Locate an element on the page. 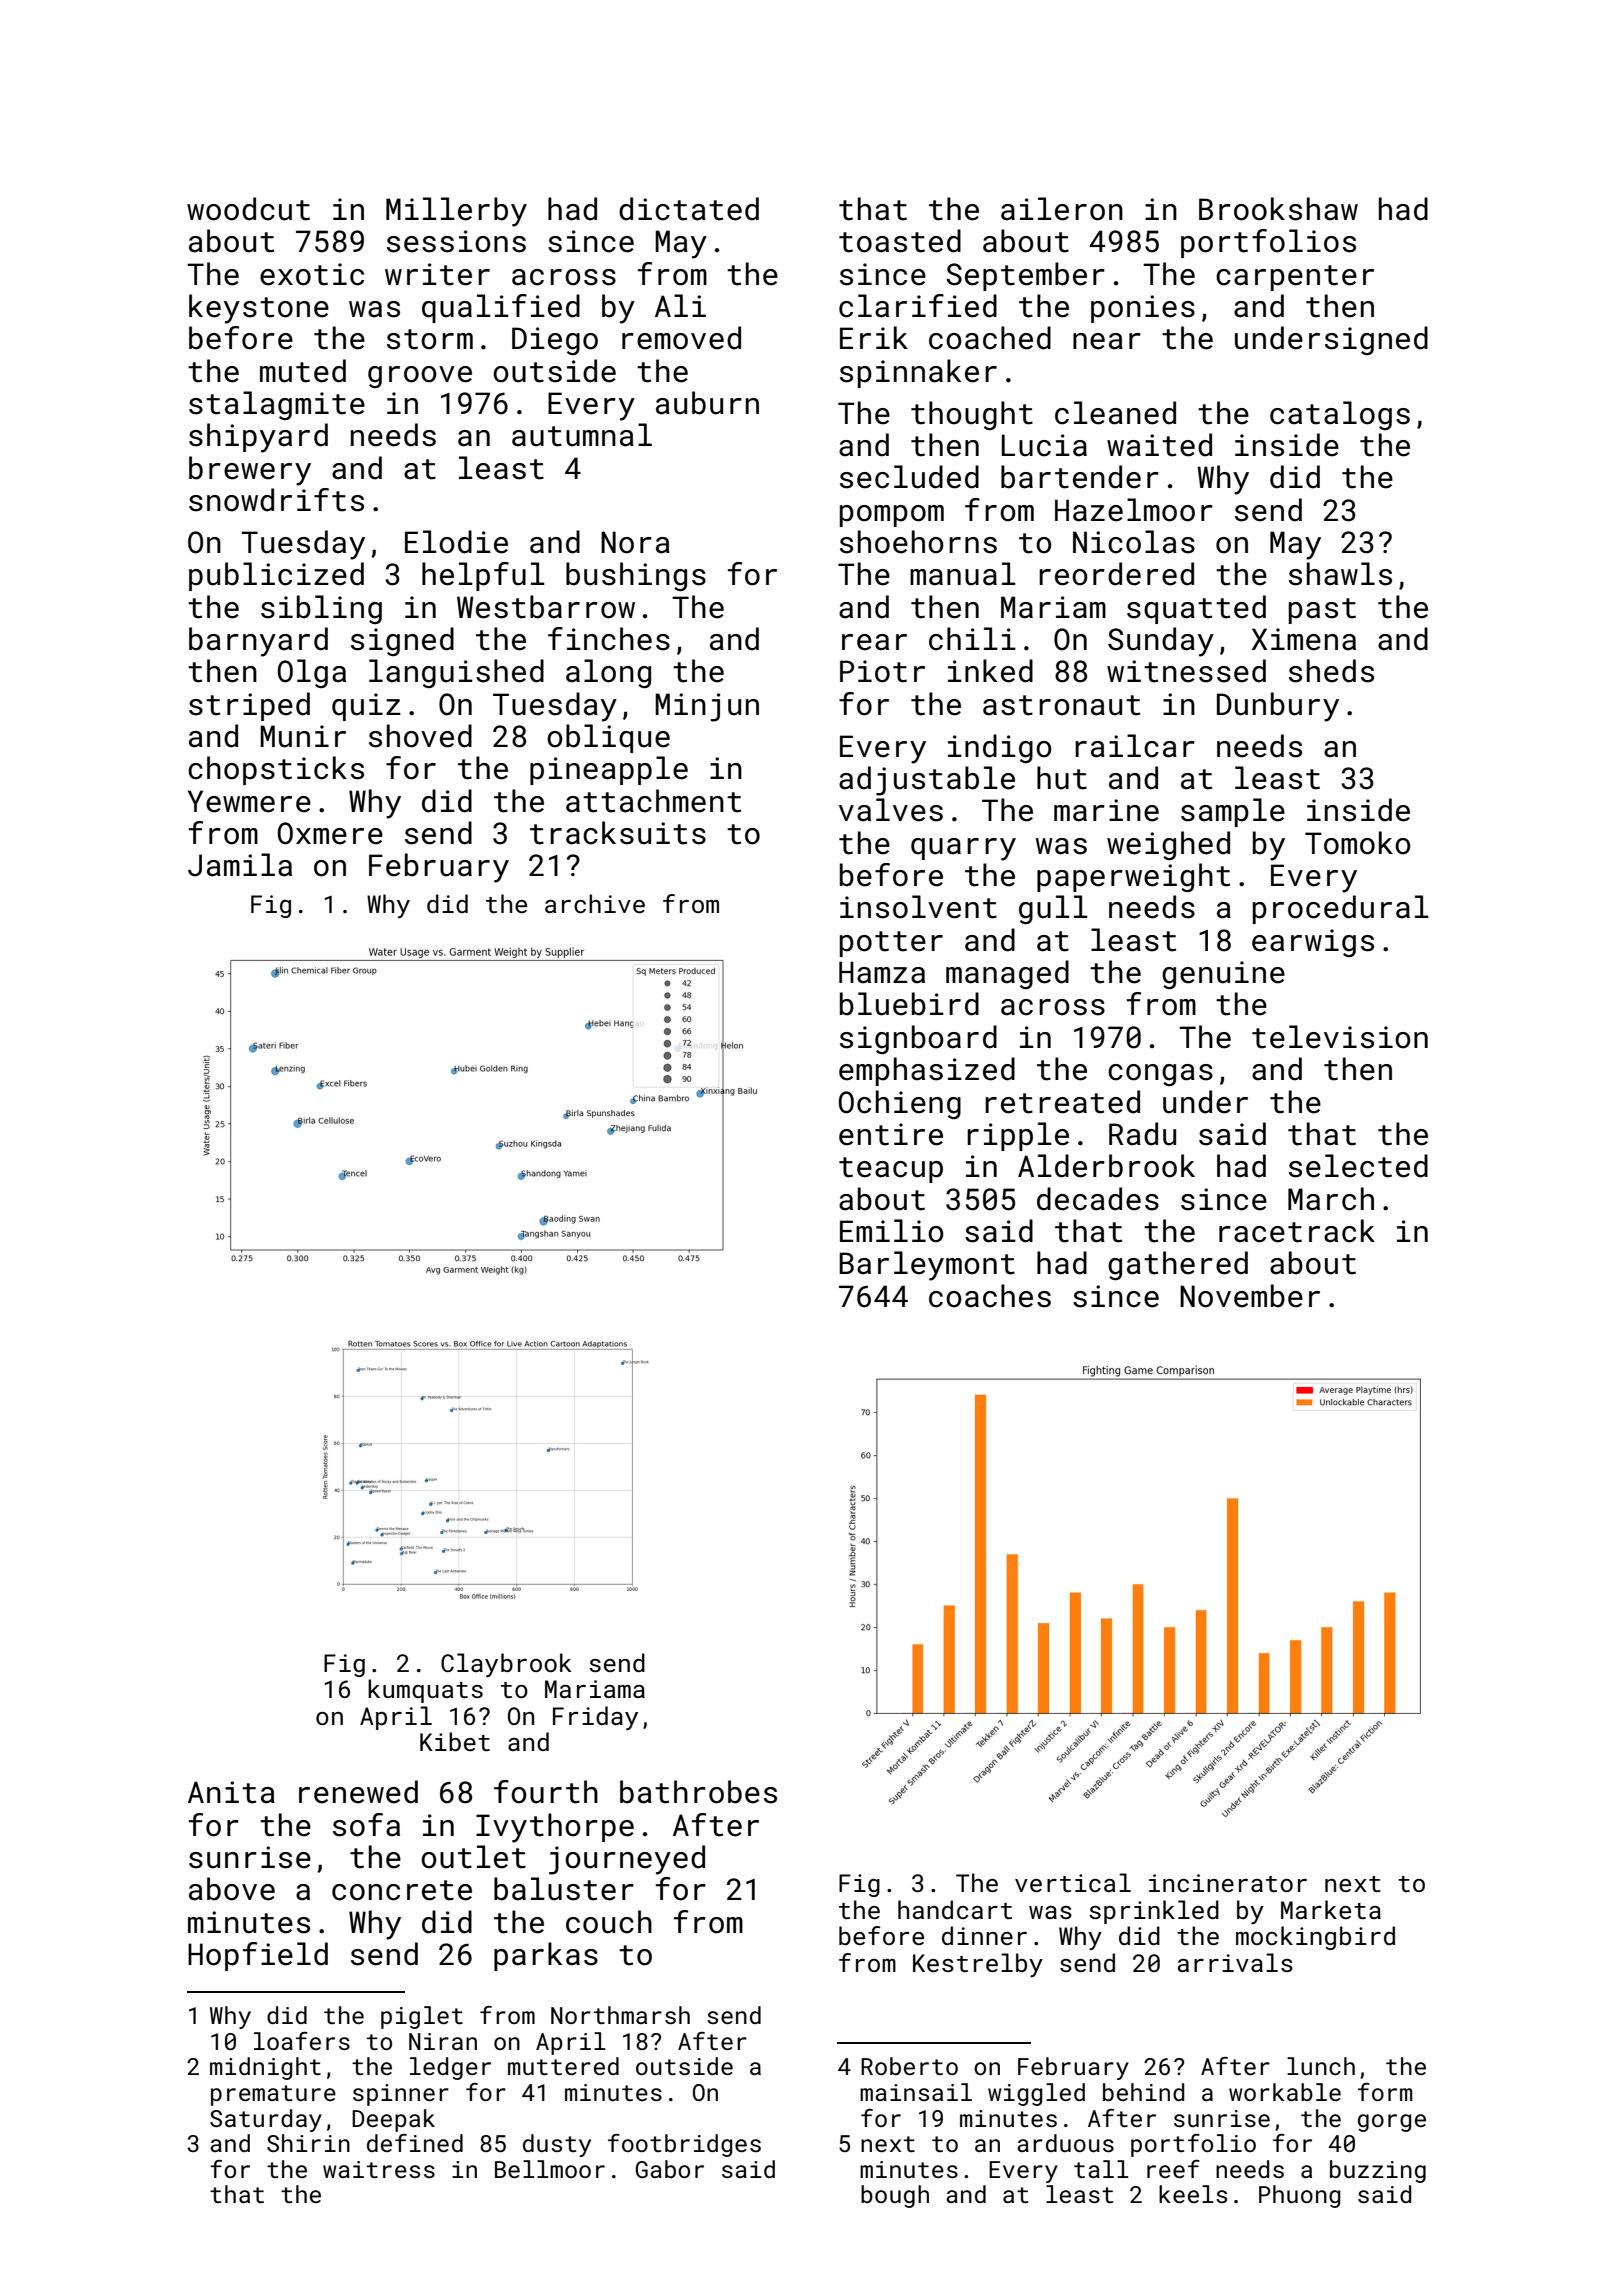 Image resolution: width=1620 pixels, height=2292 pixels. racetrack is located at coordinates (1297, 1231).
